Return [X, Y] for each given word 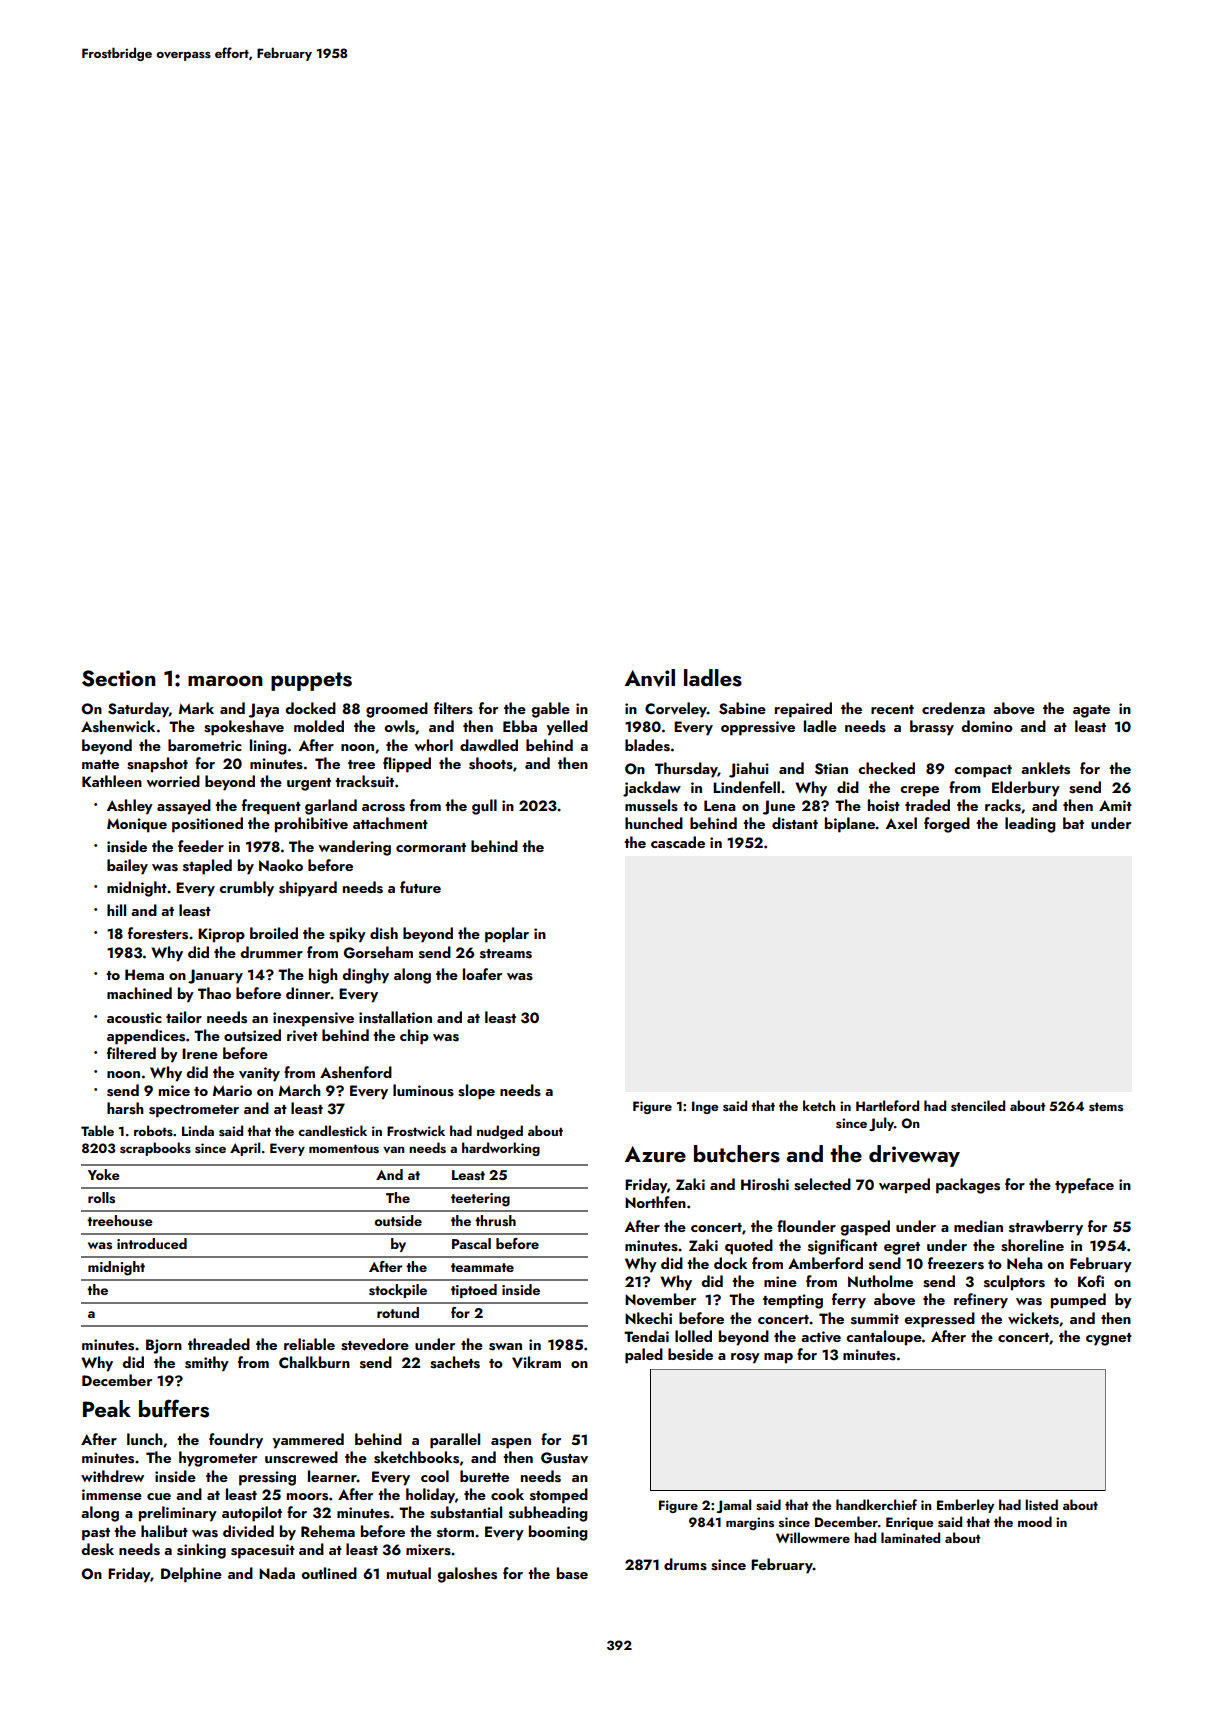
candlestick [332, 1131]
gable [550, 710]
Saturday [138, 710]
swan [505, 1347]
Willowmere [813, 1537]
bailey [127, 867]
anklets [1045, 768]
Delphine [191, 1575]
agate [1091, 711]
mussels [651, 805]
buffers [174, 1408]
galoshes [467, 1575]
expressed [939, 1320]
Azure [655, 1154]
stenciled [978, 1105]
